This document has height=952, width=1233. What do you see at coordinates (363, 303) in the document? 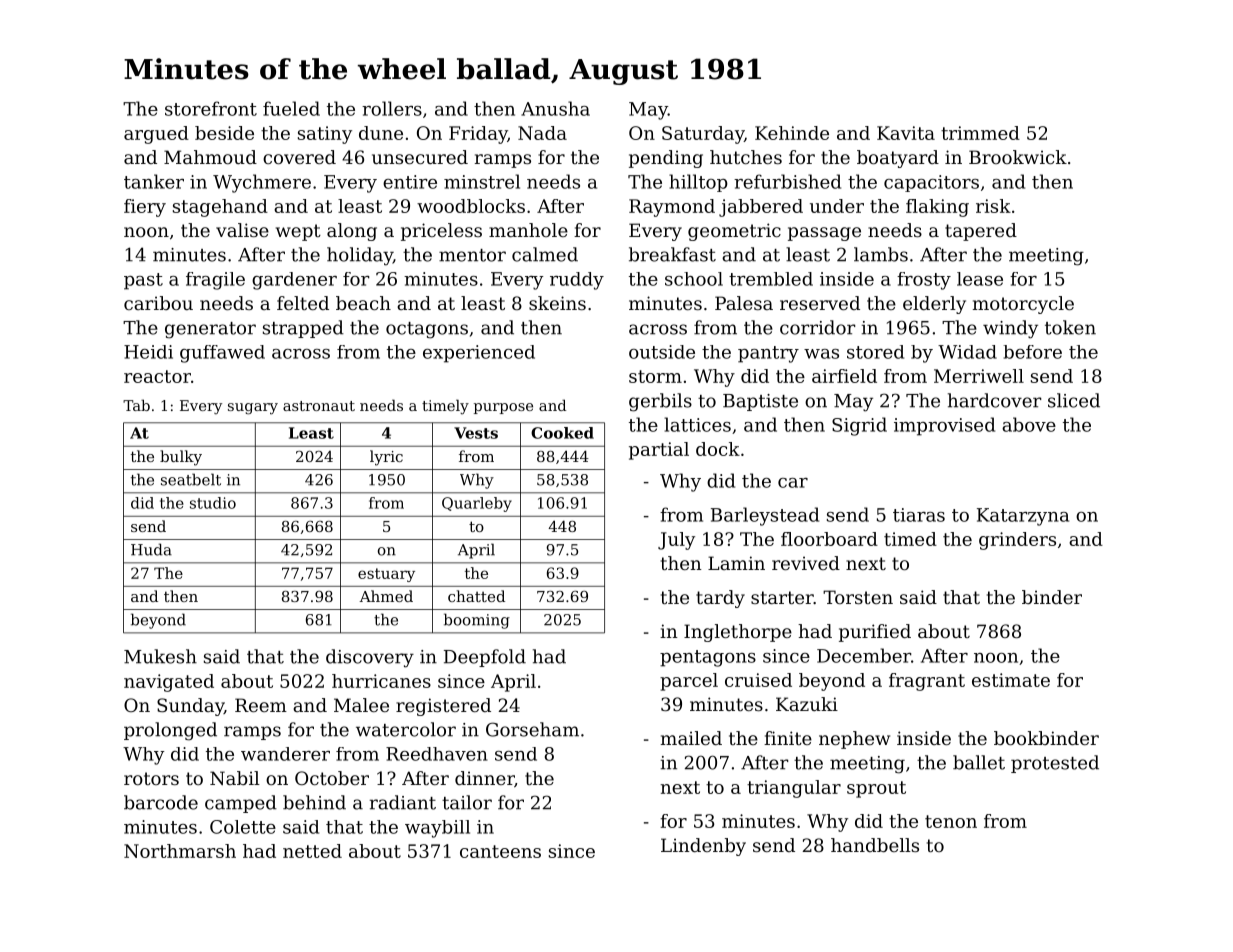
I see `beach` at bounding box center [363, 303].
